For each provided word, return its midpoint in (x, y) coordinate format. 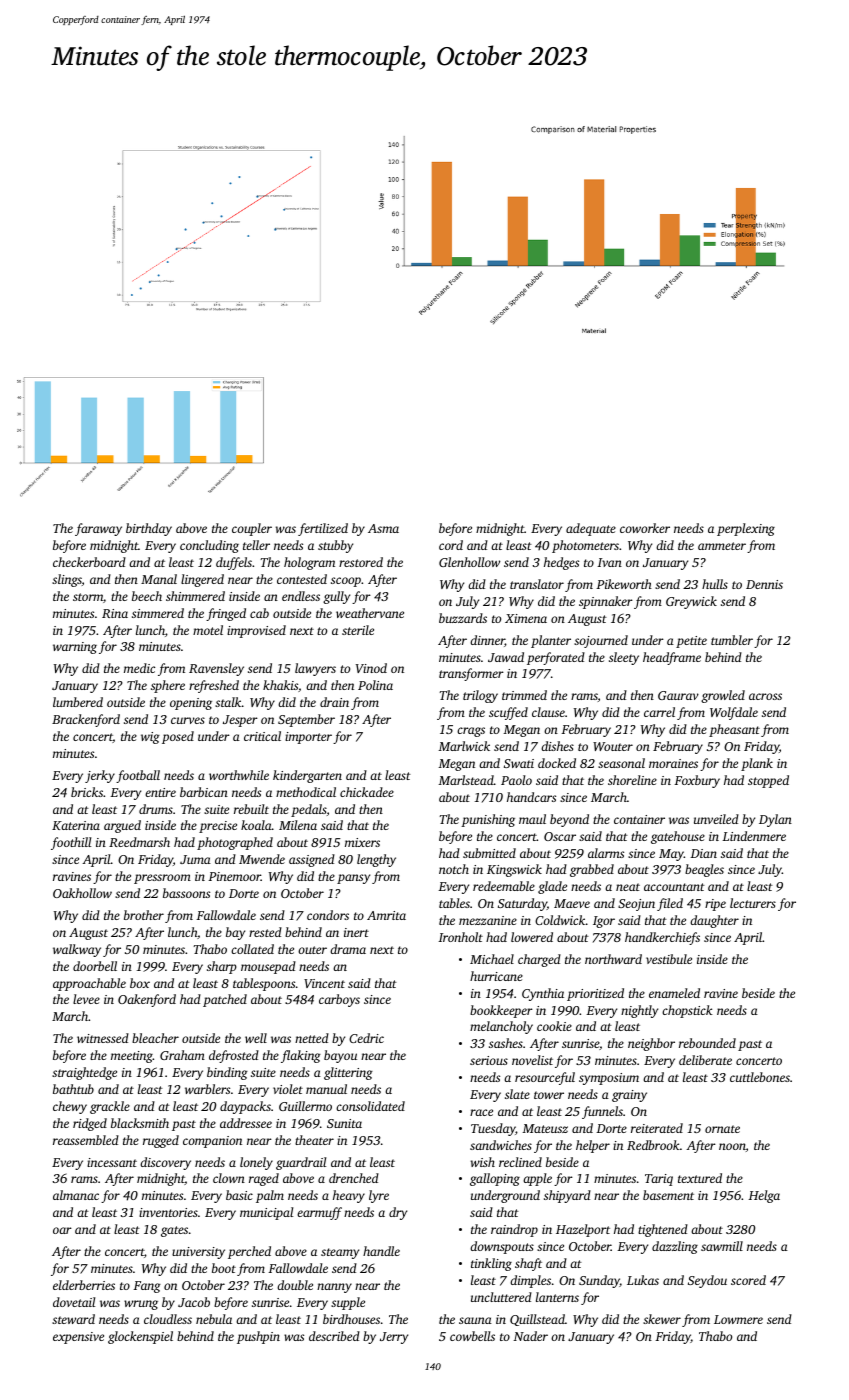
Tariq (659, 1180)
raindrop (514, 1230)
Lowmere (738, 1319)
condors (328, 915)
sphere (168, 686)
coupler (252, 529)
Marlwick (464, 746)
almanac (76, 1195)
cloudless (168, 1319)
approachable (89, 984)
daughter (714, 921)
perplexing (746, 529)
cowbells (472, 1336)
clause (548, 712)
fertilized (323, 529)
